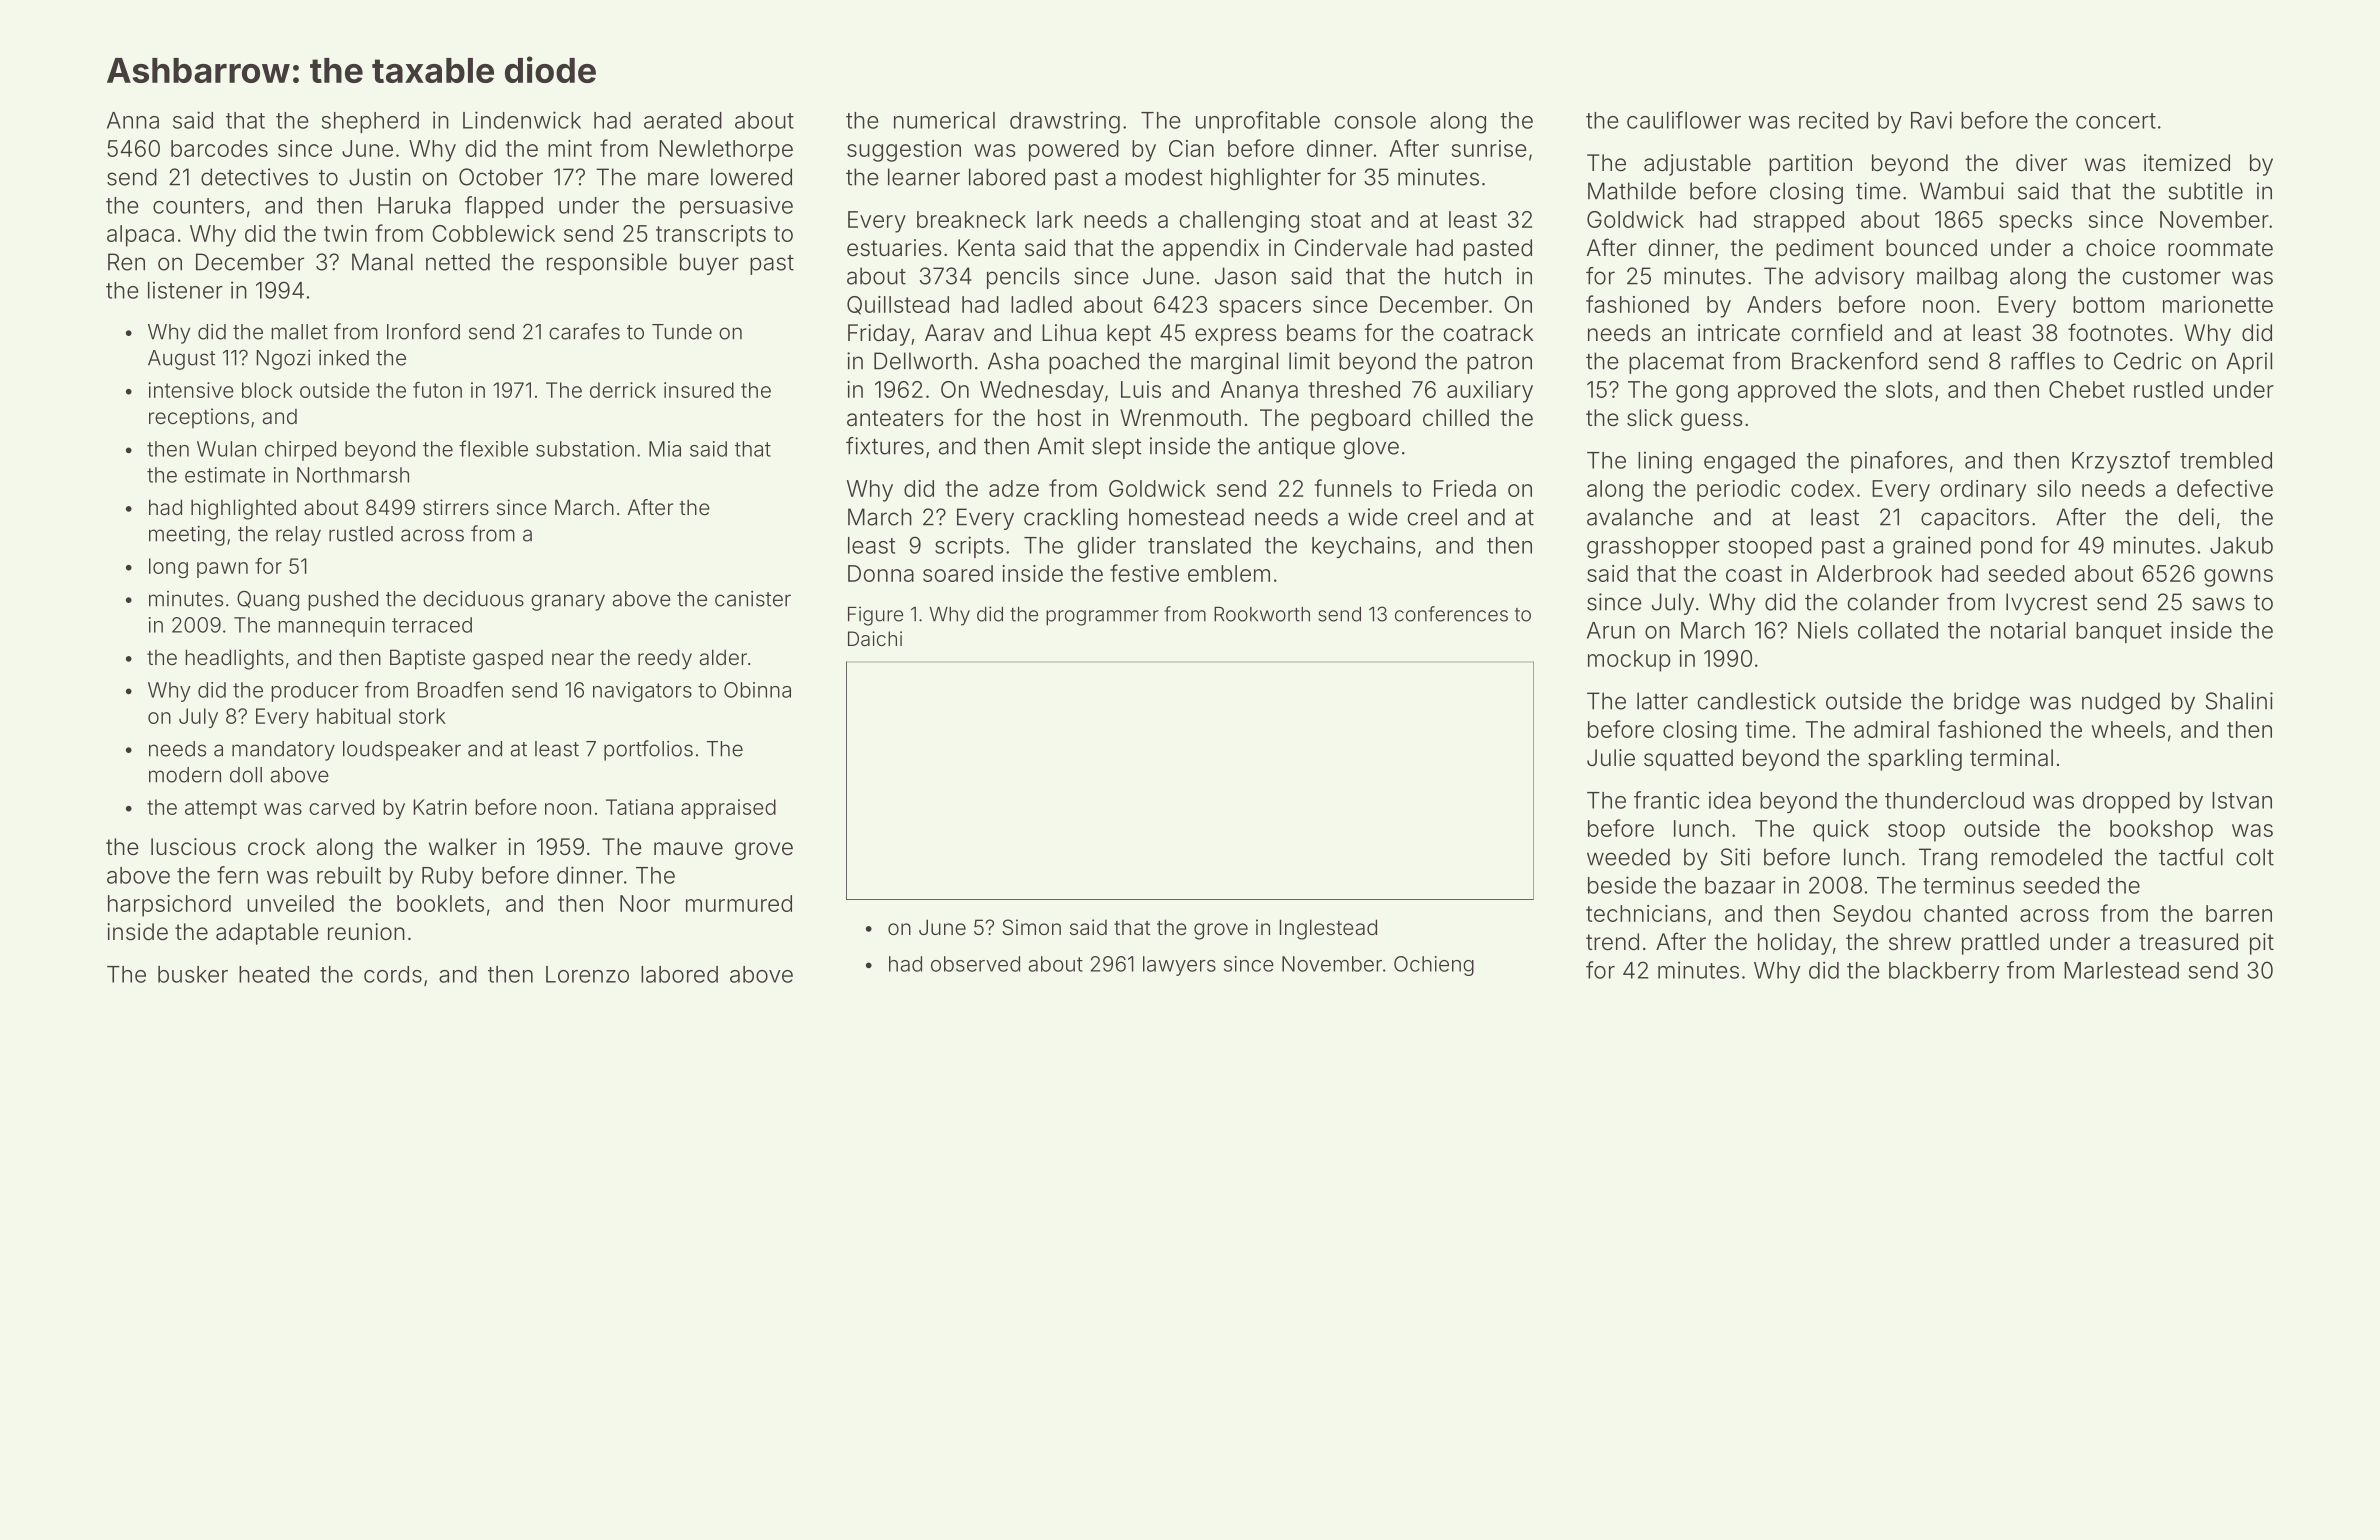 This document has width=2380, height=1540. Describe the element at coordinates (268, 601) in the document. I see `Quang` at that location.
